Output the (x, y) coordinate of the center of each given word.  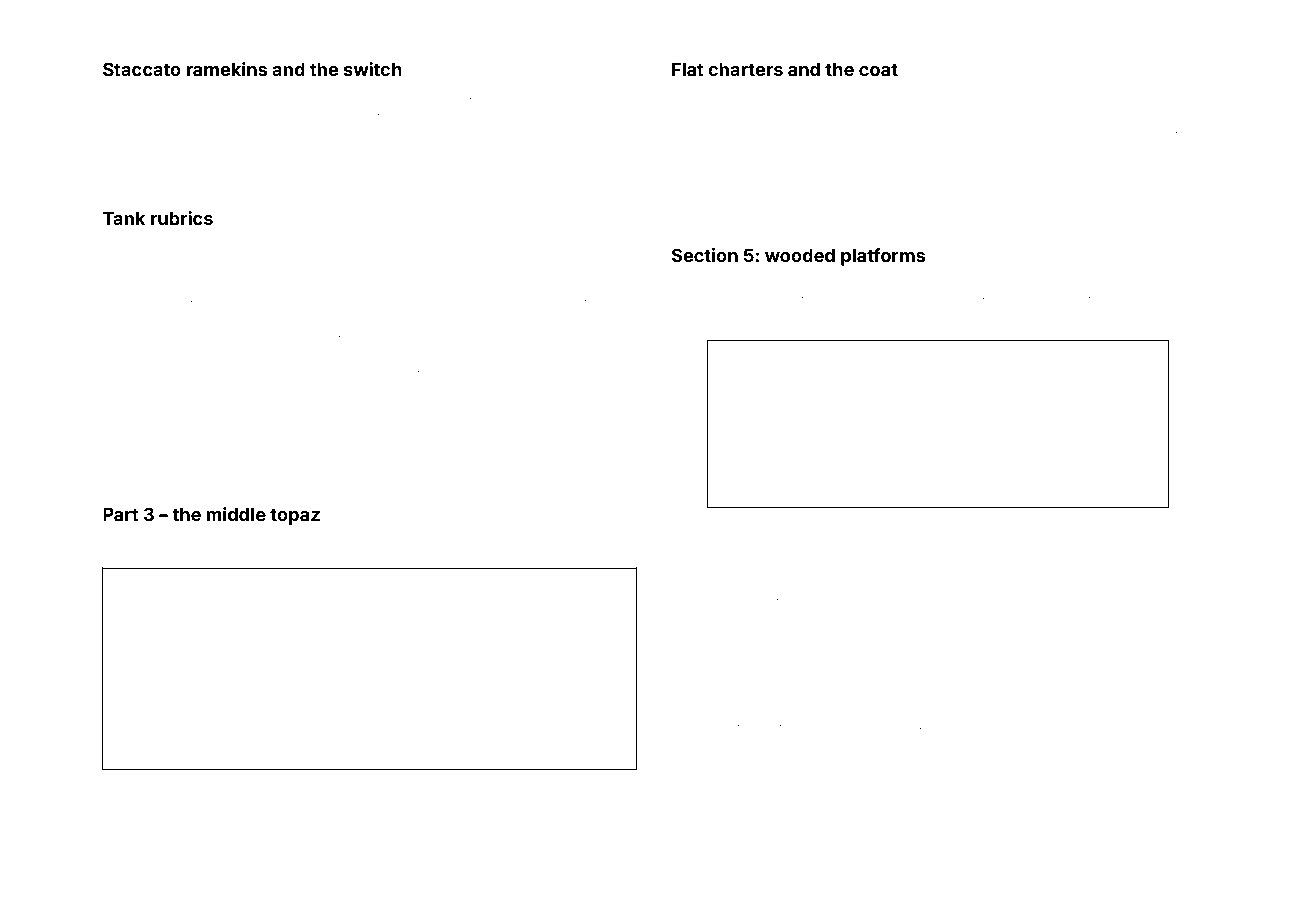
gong (276, 783)
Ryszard (465, 540)
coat (878, 69)
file (907, 677)
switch (373, 69)
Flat (688, 69)
